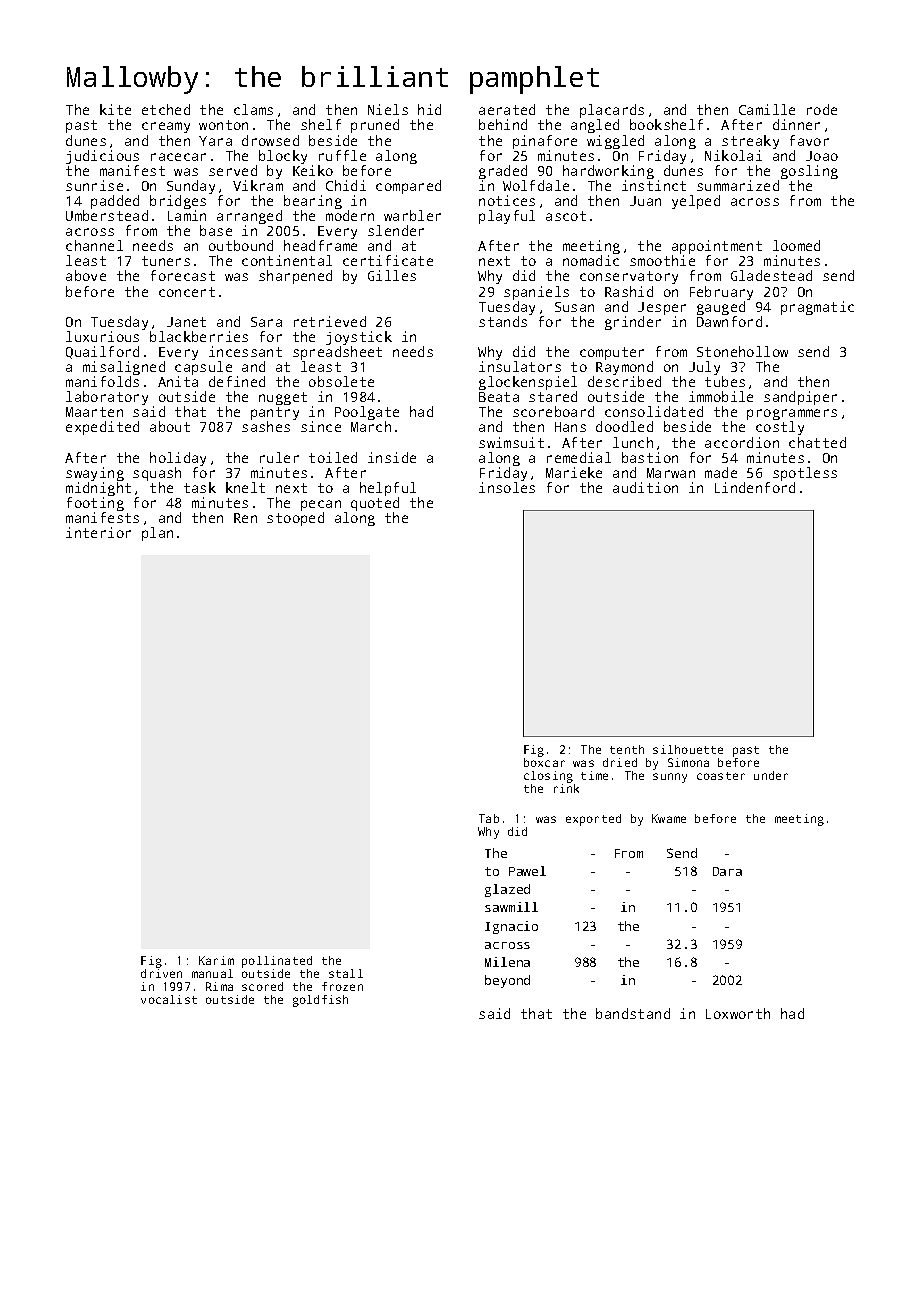  Describe the element at coordinates (166, 109) in the screenshot. I see `etched` at that location.
